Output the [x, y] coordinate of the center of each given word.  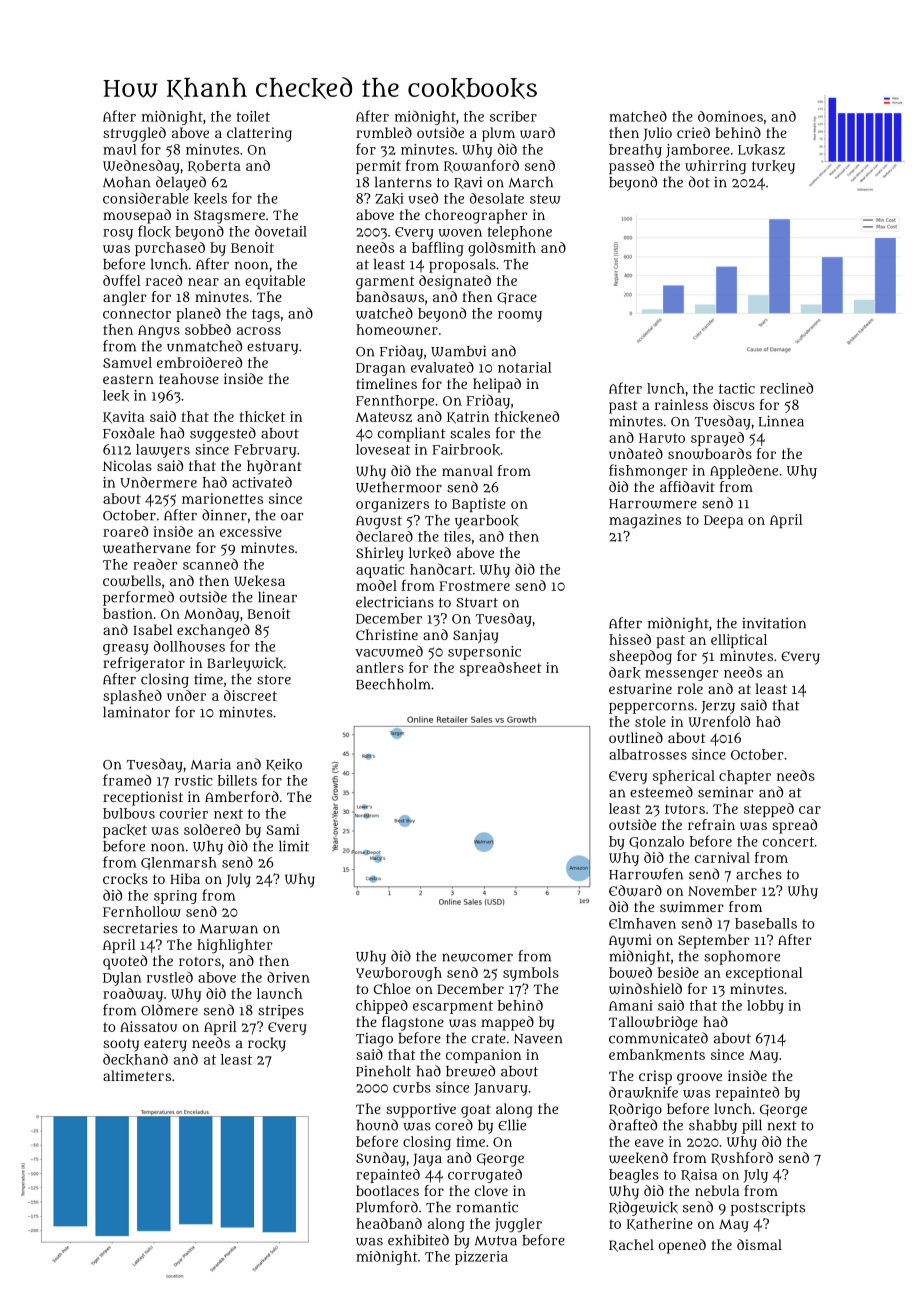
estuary [272, 348]
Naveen [538, 1039]
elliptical [739, 641]
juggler [518, 1225]
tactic [737, 388]
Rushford [742, 1158]
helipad [497, 385]
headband [389, 1223]
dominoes [730, 116]
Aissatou [148, 1026]
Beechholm [393, 684]
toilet [253, 116]
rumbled [384, 132]
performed [138, 598]
